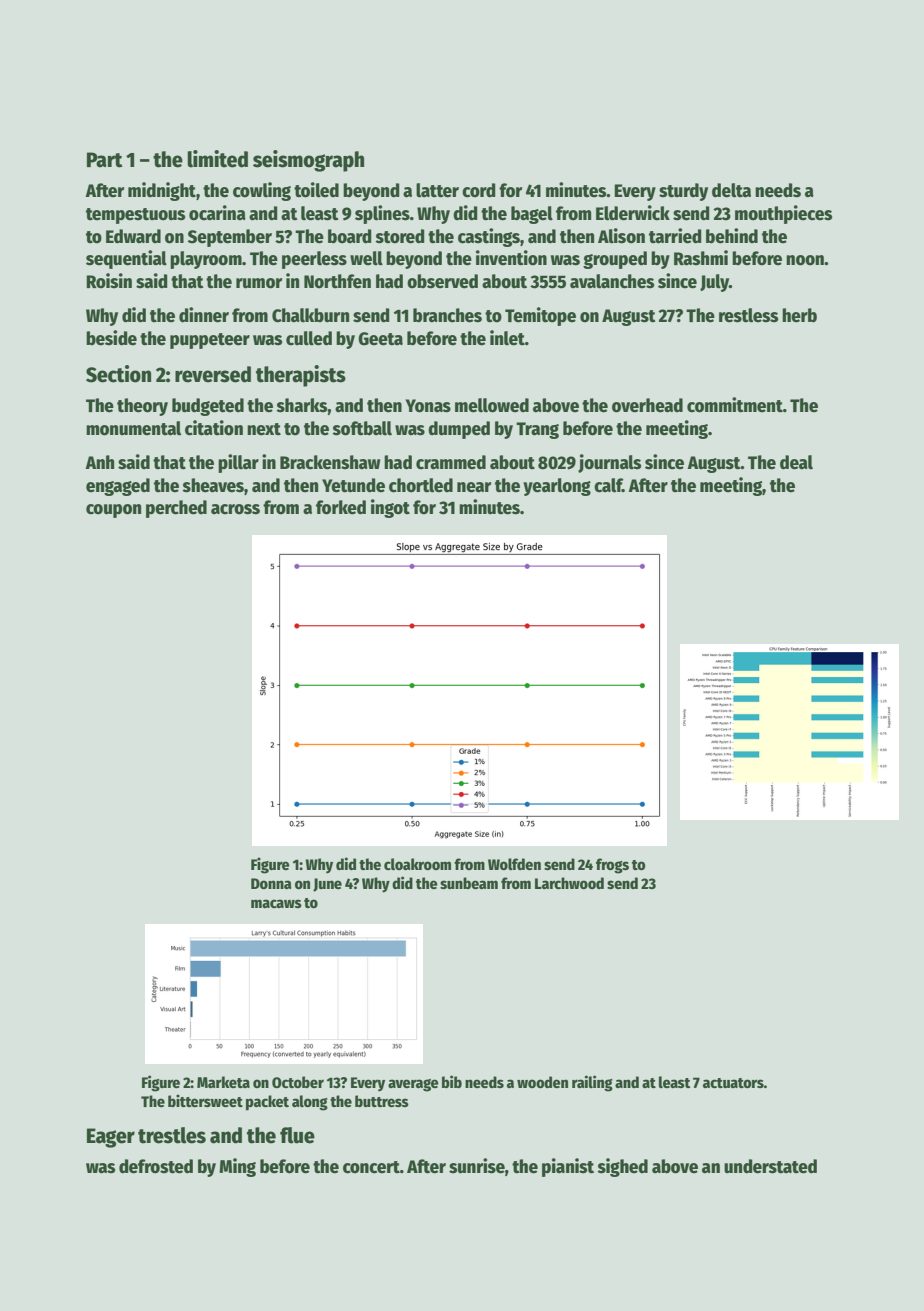 The height and width of the screenshot is (1311, 924). What do you see at coordinates (237, 1167) in the screenshot?
I see `Ming` at bounding box center [237, 1167].
